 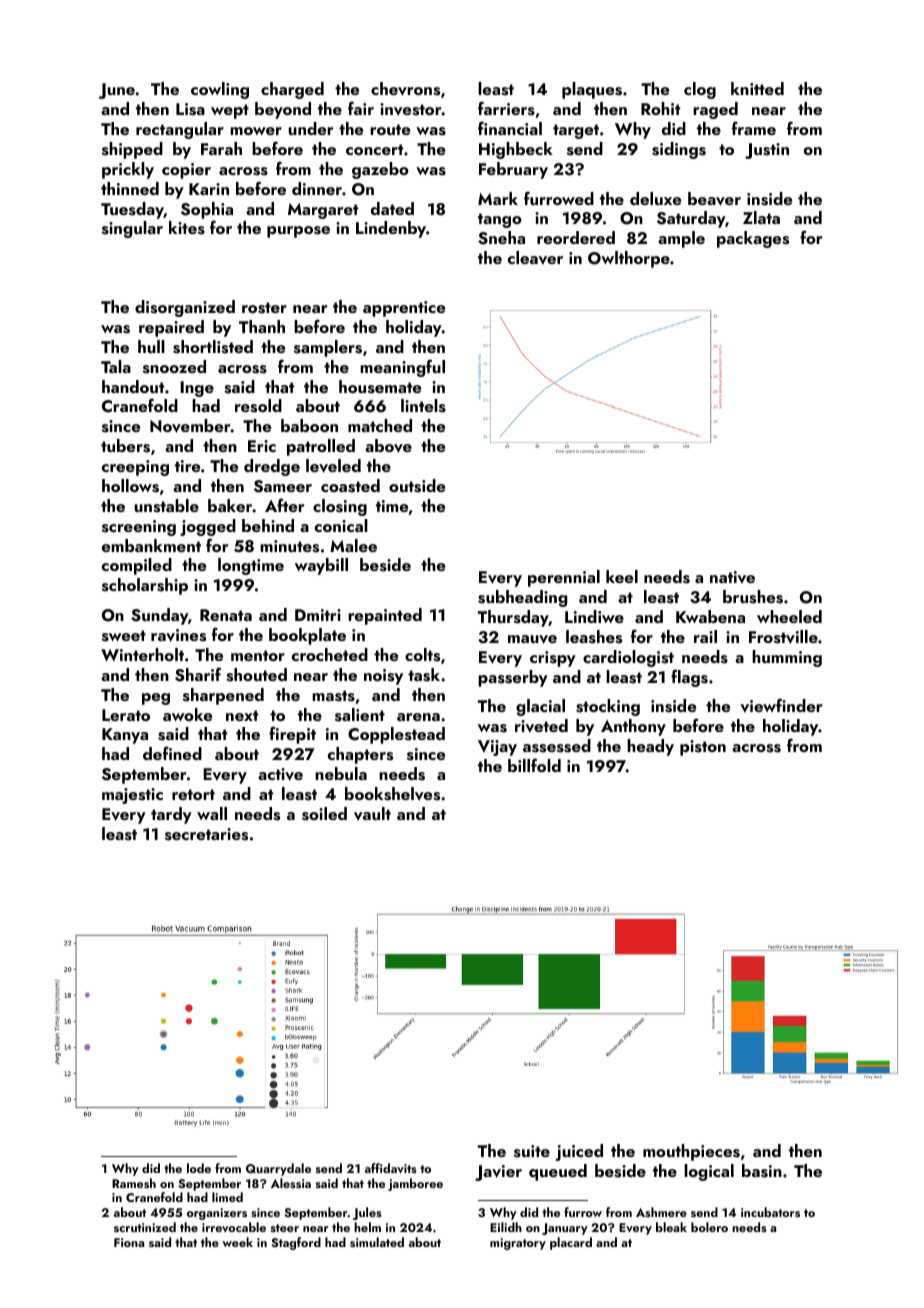 I want to click on plaques, so click(x=592, y=90).
